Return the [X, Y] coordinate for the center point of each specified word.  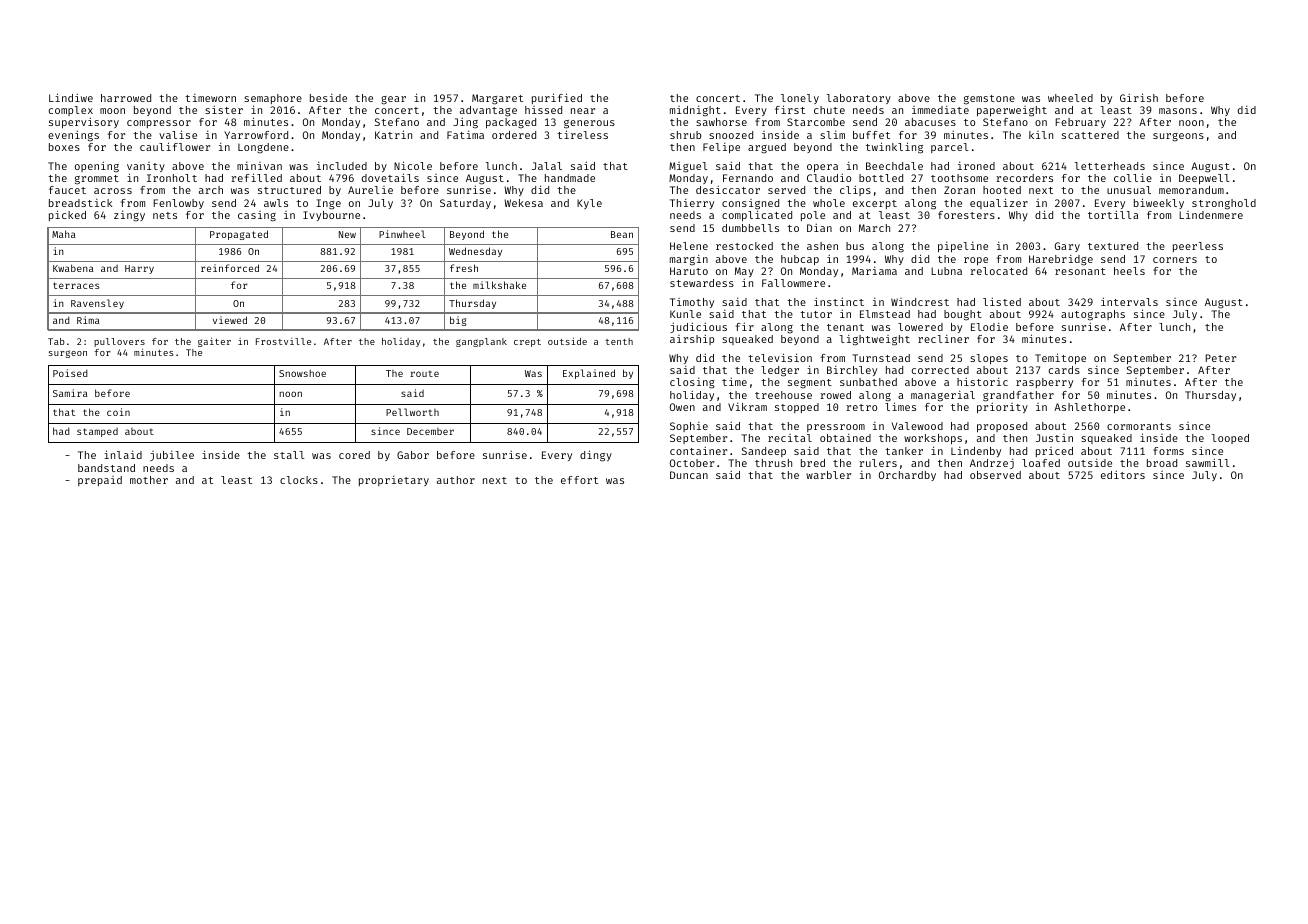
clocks [299, 480]
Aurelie [370, 190]
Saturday [465, 204]
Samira [70, 393]
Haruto [689, 271]
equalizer [999, 203]
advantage [488, 111]
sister [224, 110]
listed [1002, 302]
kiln [1041, 135]
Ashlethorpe [1089, 408]
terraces [76, 285]
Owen [682, 407]
